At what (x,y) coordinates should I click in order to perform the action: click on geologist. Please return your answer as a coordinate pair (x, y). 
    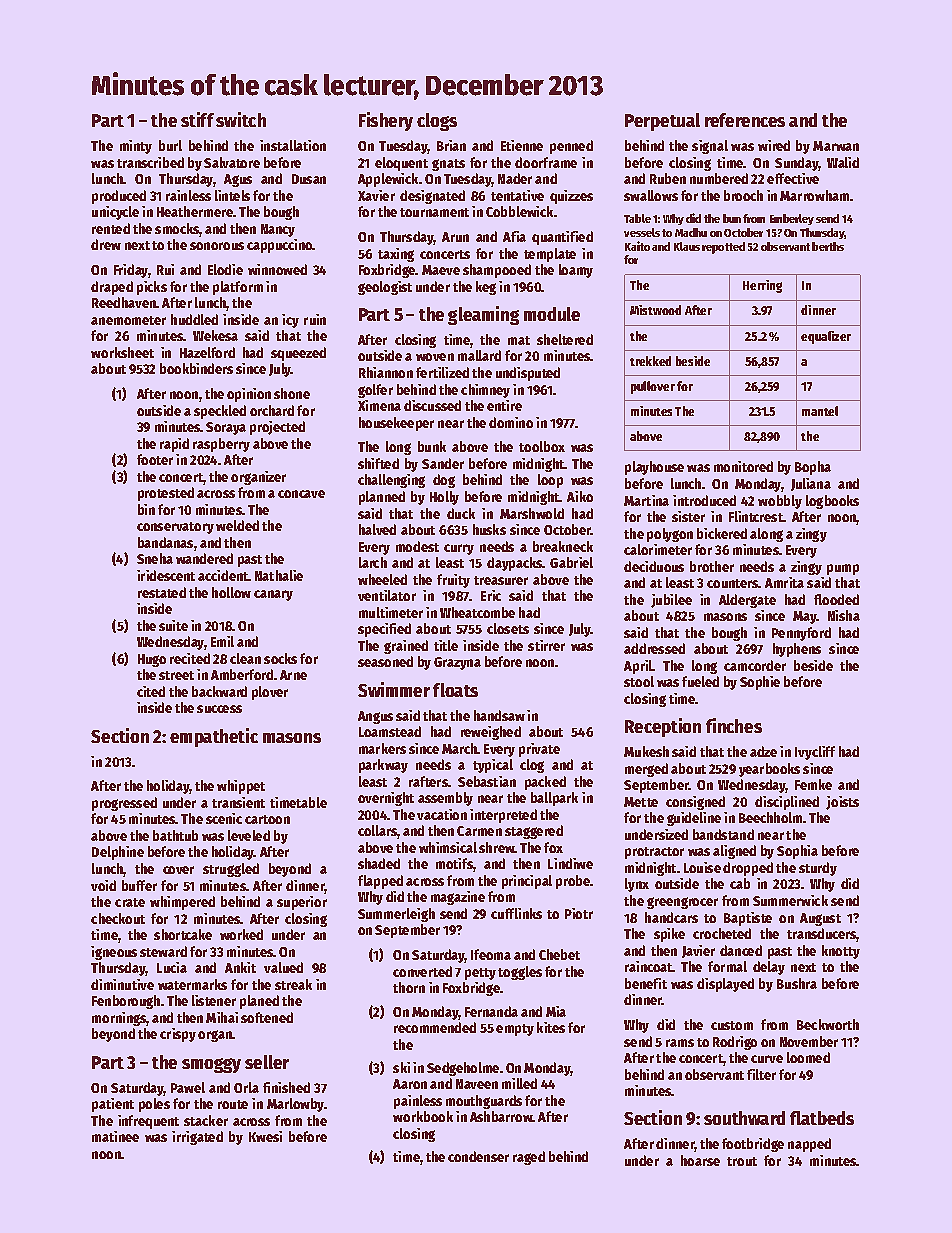
    Looking at the image, I should click on (385, 288).
